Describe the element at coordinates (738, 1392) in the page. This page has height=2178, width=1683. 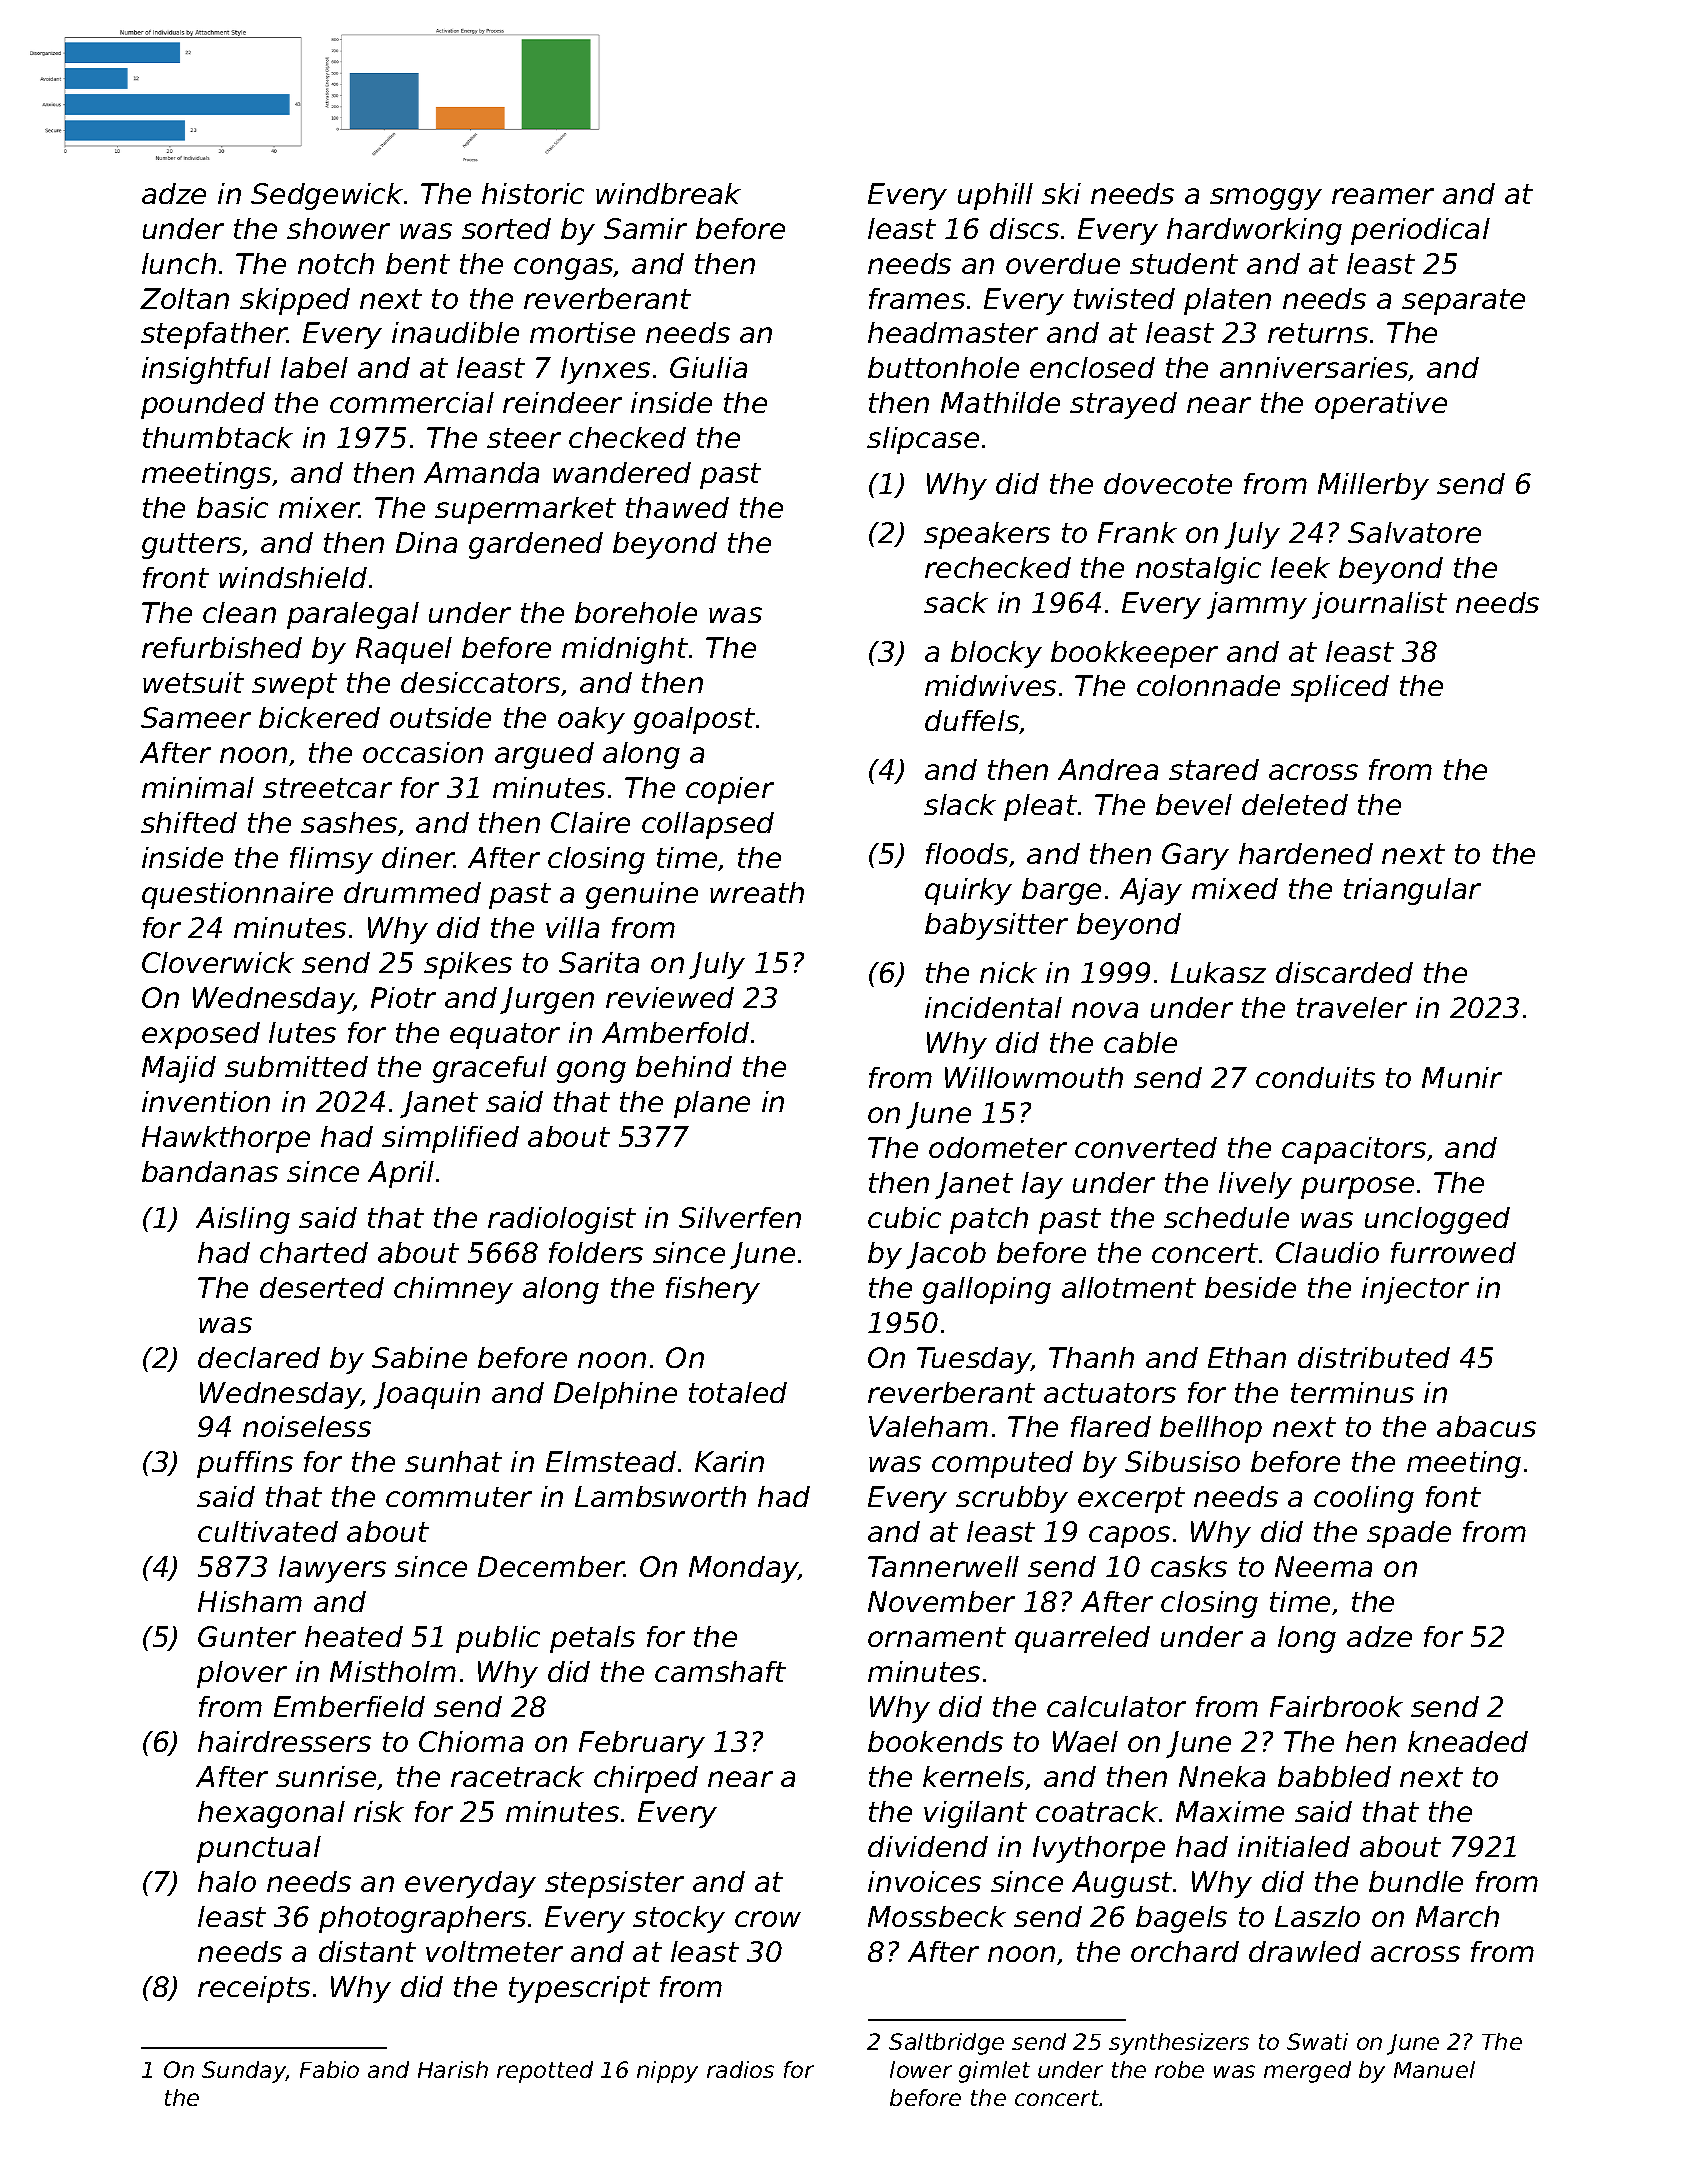
I see `totaled` at that location.
